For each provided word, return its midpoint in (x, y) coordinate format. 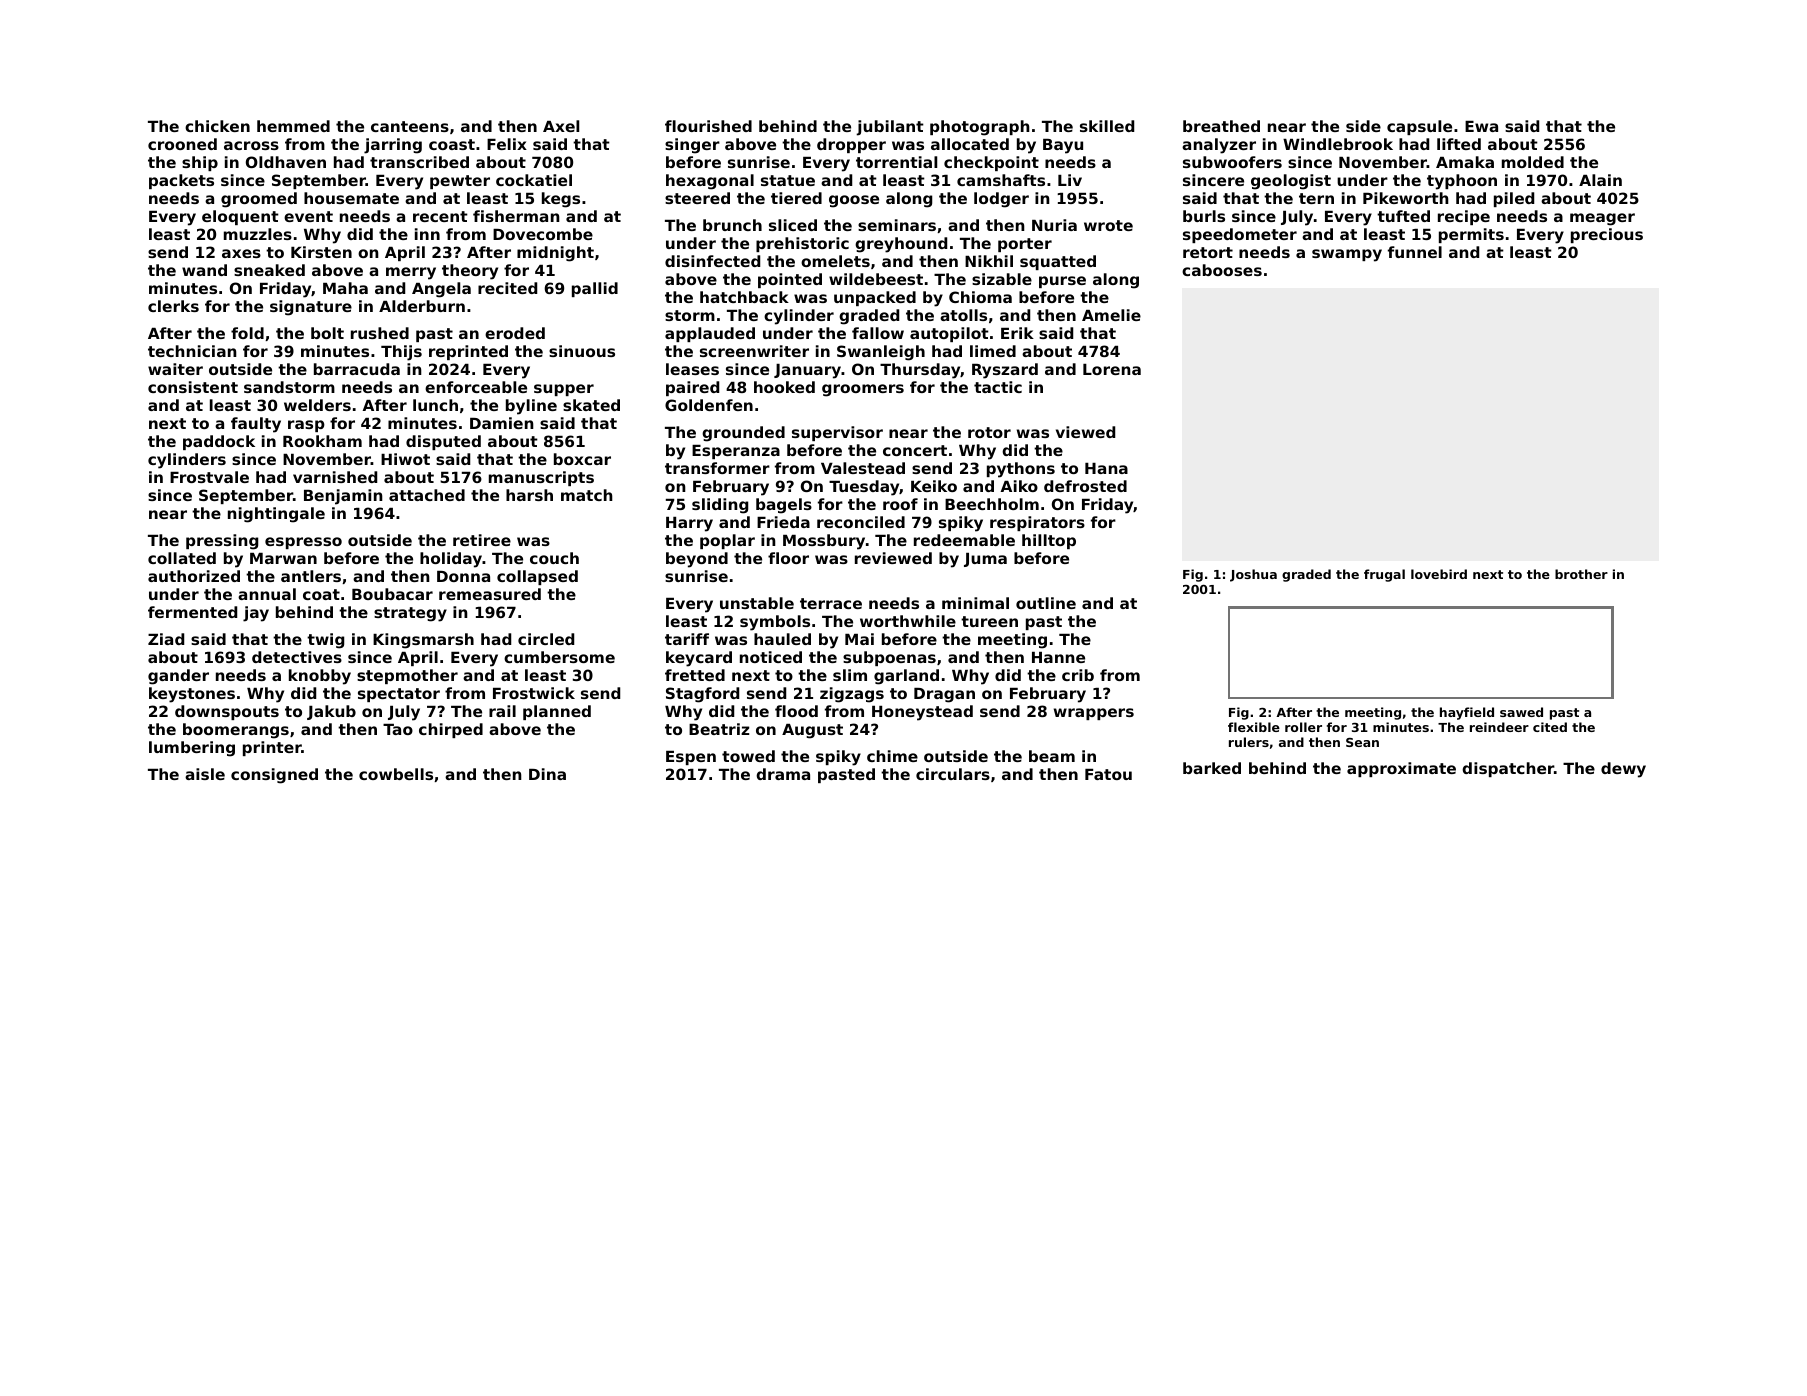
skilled (1107, 126)
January (807, 371)
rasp (306, 426)
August (812, 731)
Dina (547, 774)
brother (1581, 574)
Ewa (1481, 126)
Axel (561, 126)
